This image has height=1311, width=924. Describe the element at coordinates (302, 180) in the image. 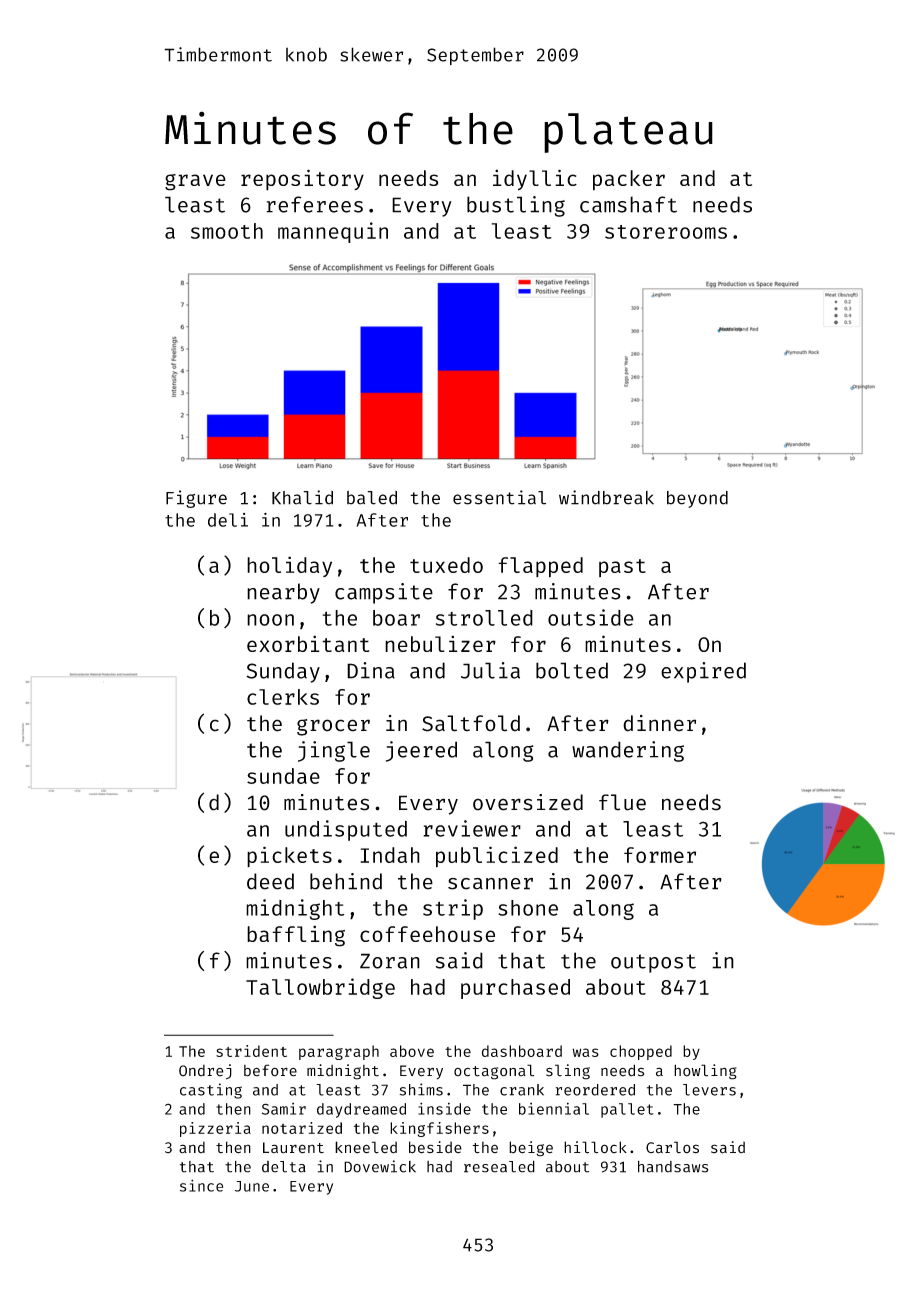

I see `repository` at that location.
